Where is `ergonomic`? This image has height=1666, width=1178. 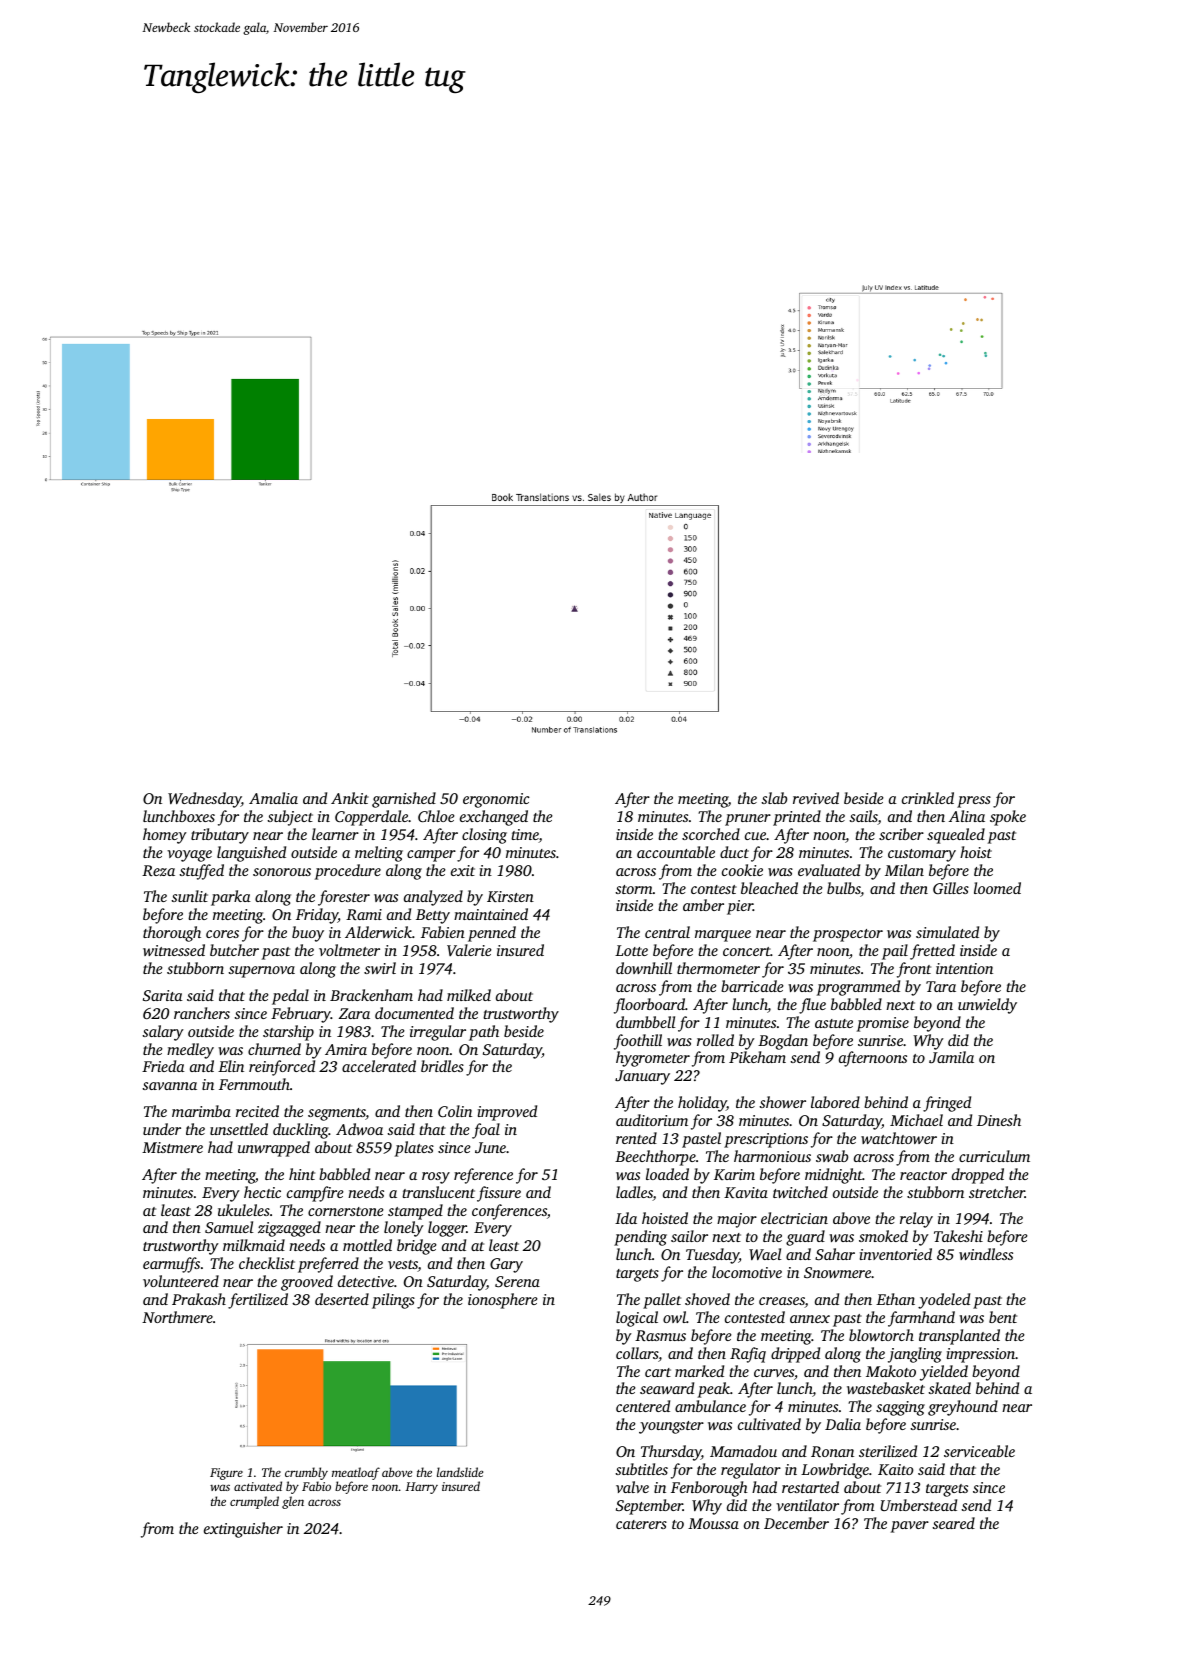 ergonomic is located at coordinates (496, 800).
